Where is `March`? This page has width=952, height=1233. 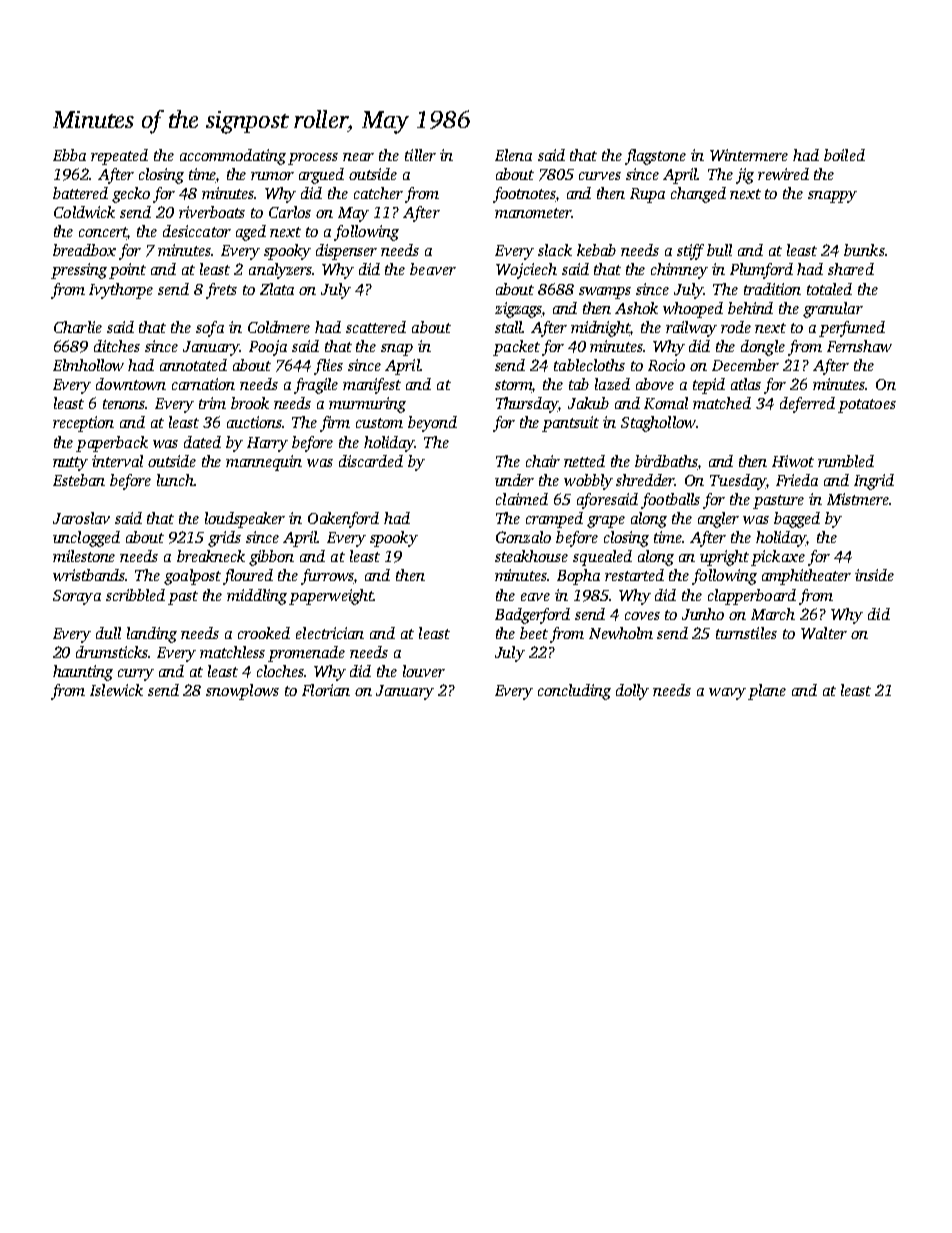
March is located at coordinates (773, 614).
